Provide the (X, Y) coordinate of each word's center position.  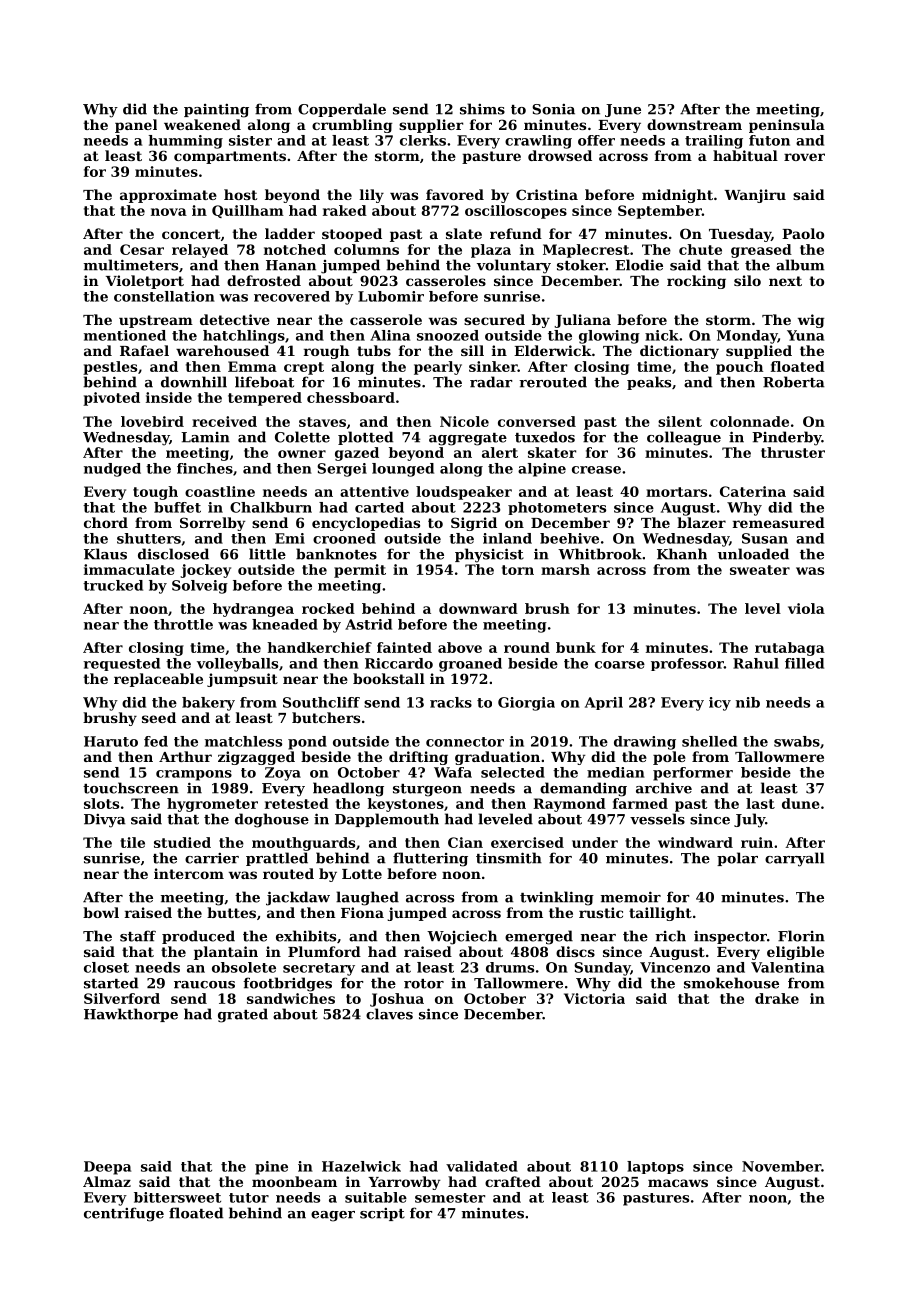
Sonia (553, 109)
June (623, 110)
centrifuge (124, 1214)
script (382, 1214)
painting (216, 111)
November (781, 1166)
